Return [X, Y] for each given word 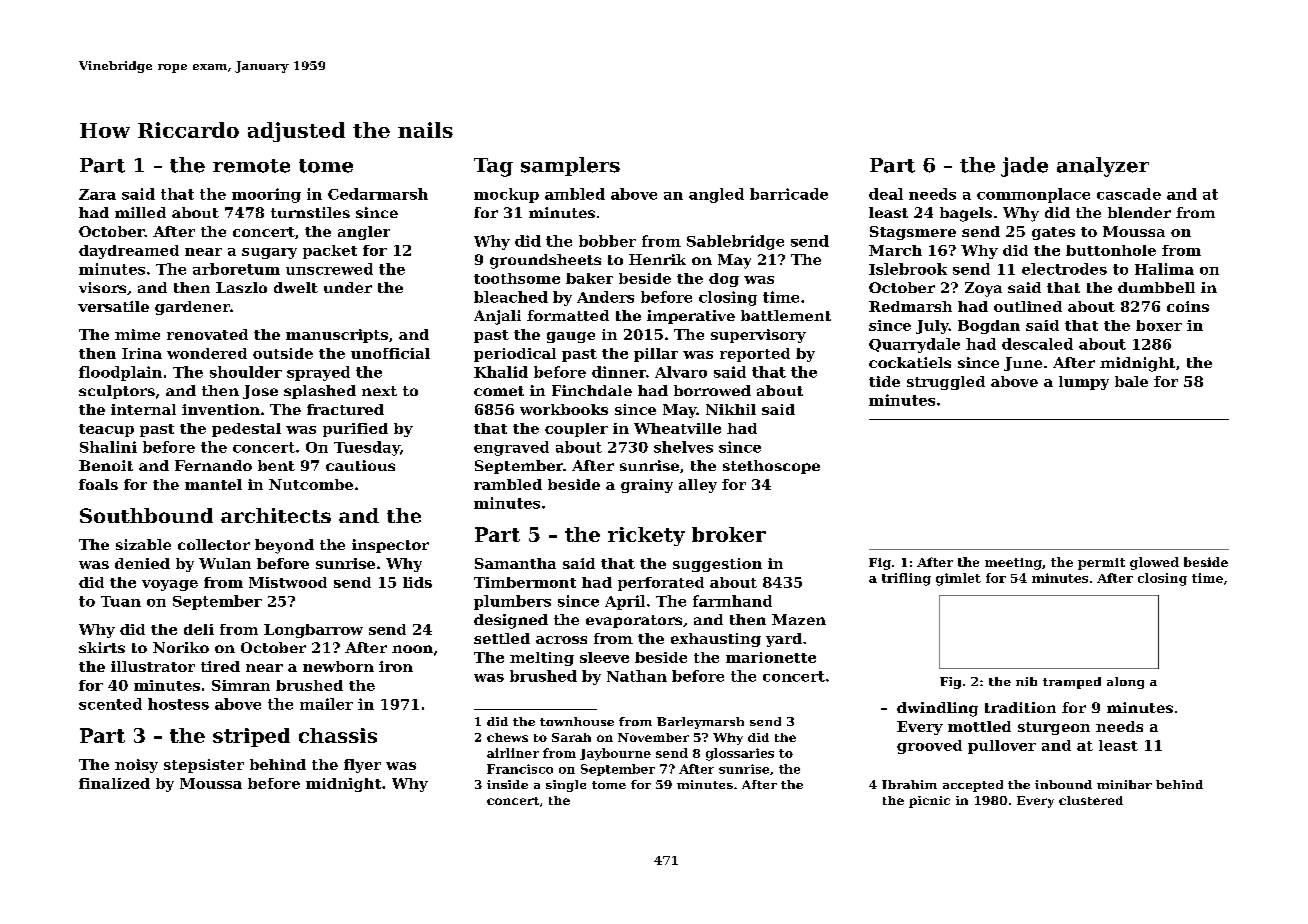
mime [137, 334]
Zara [97, 194]
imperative [691, 317]
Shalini [108, 447]
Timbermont [525, 582]
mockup [506, 195]
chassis [338, 735]
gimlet [958, 579]
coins [1188, 306]
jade [1024, 167]
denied [142, 563]
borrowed [712, 390]
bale [1131, 381]
